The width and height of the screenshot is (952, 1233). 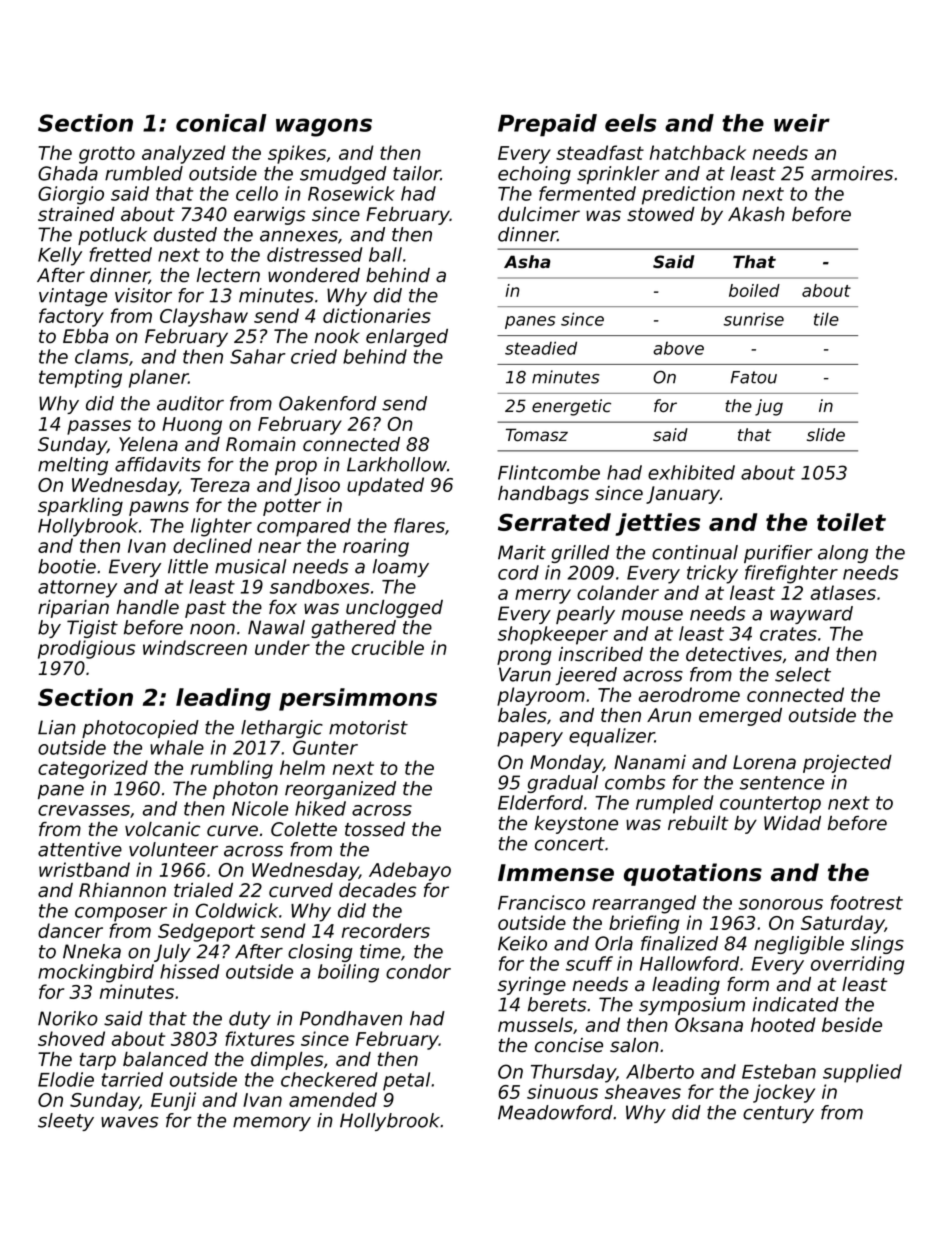 What do you see at coordinates (282, 729) in the screenshot?
I see `lethargic` at bounding box center [282, 729].
